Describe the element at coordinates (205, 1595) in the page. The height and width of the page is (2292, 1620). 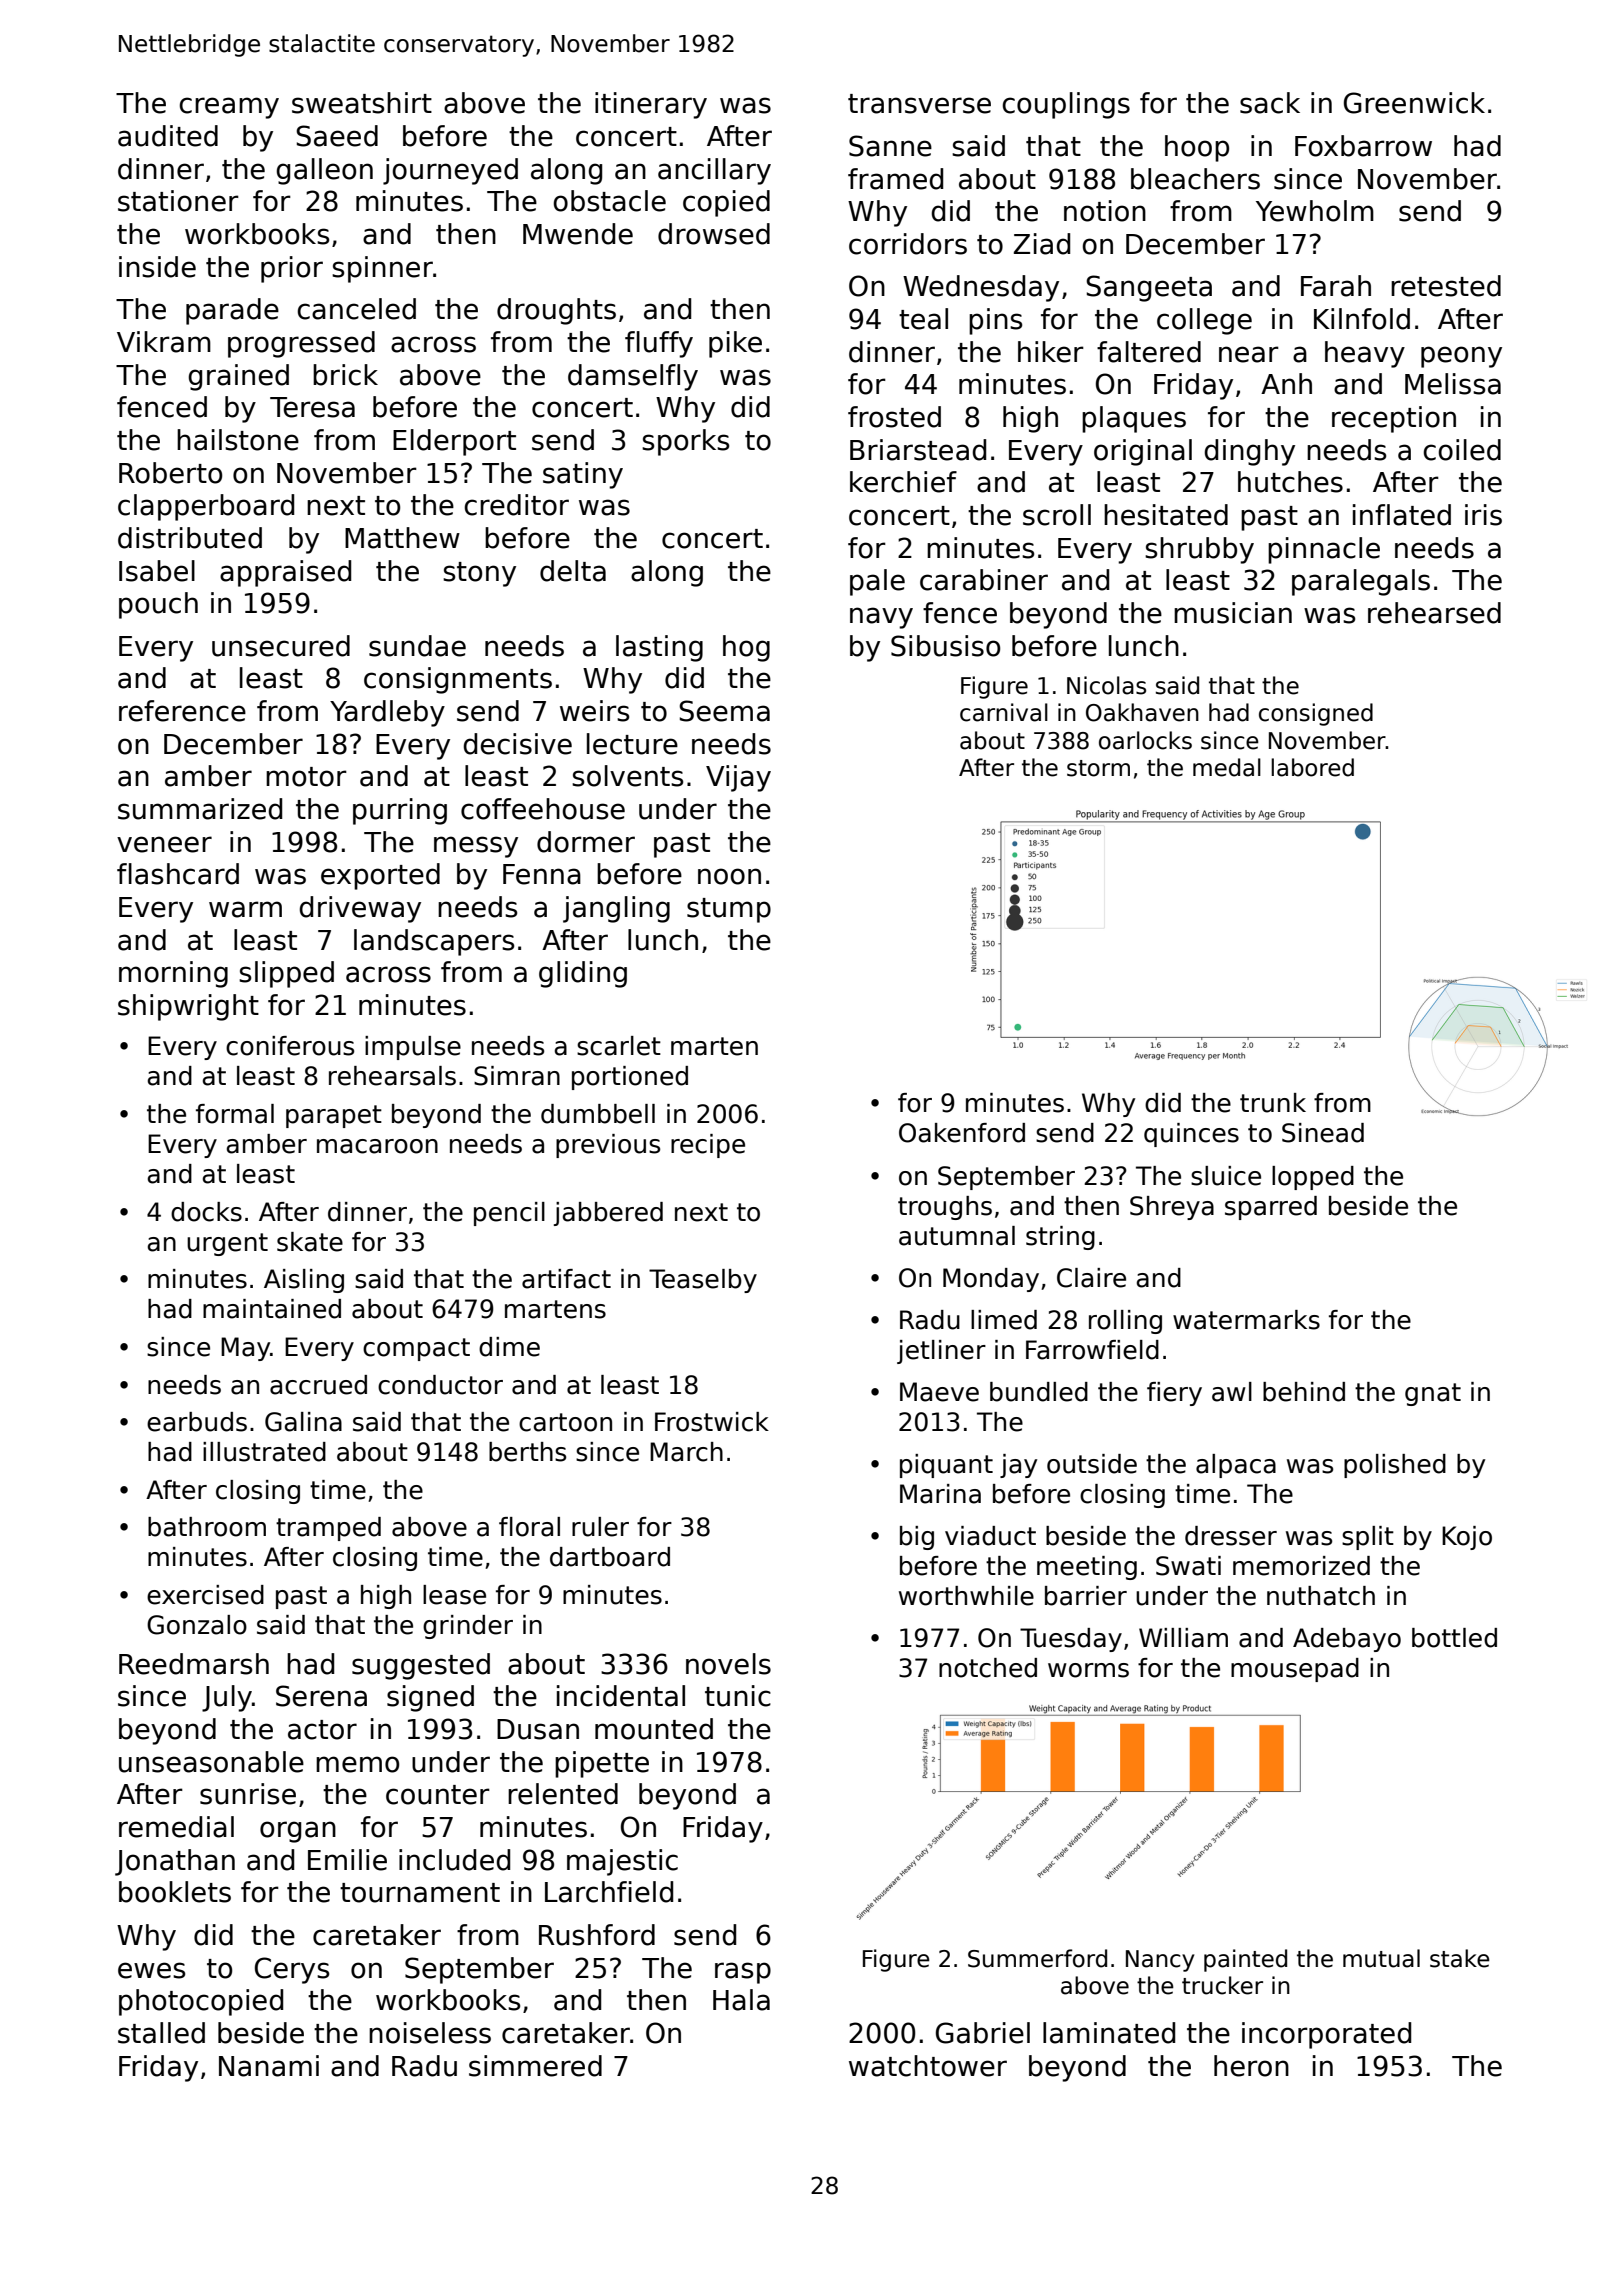
I see `exercised` at that location.
